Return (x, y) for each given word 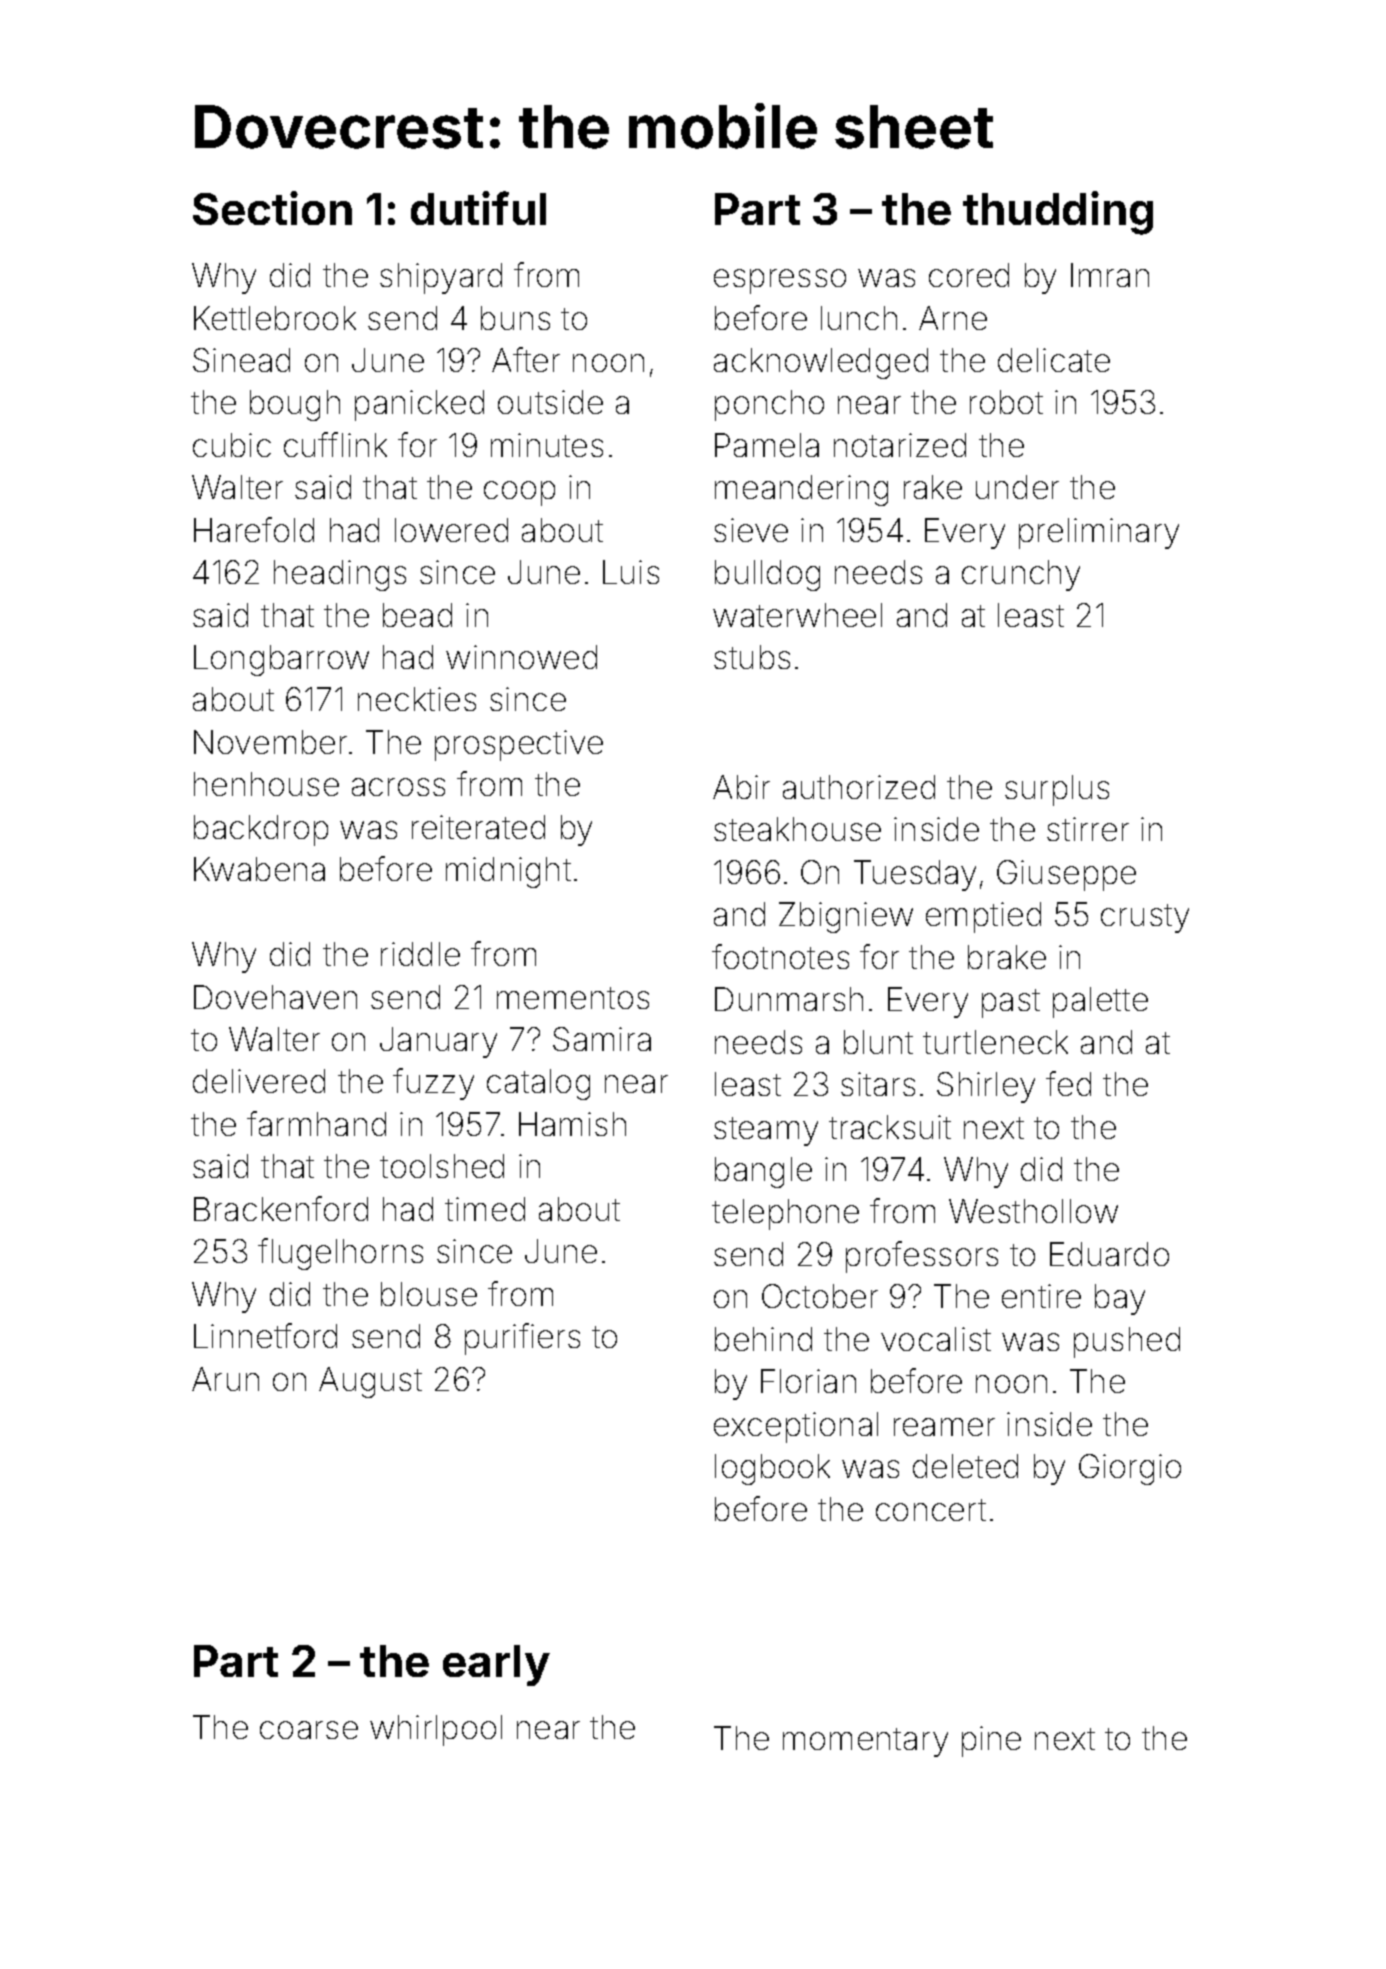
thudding (1058, 213)
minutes (547, 445)
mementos (573, 998)
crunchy (1021, 575)
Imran (1110, 275)
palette (1100, 1002)
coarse (309, 1730)
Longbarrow (281, 660)
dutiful (478, 208)
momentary (865, 1742)
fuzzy (433, 1084)
